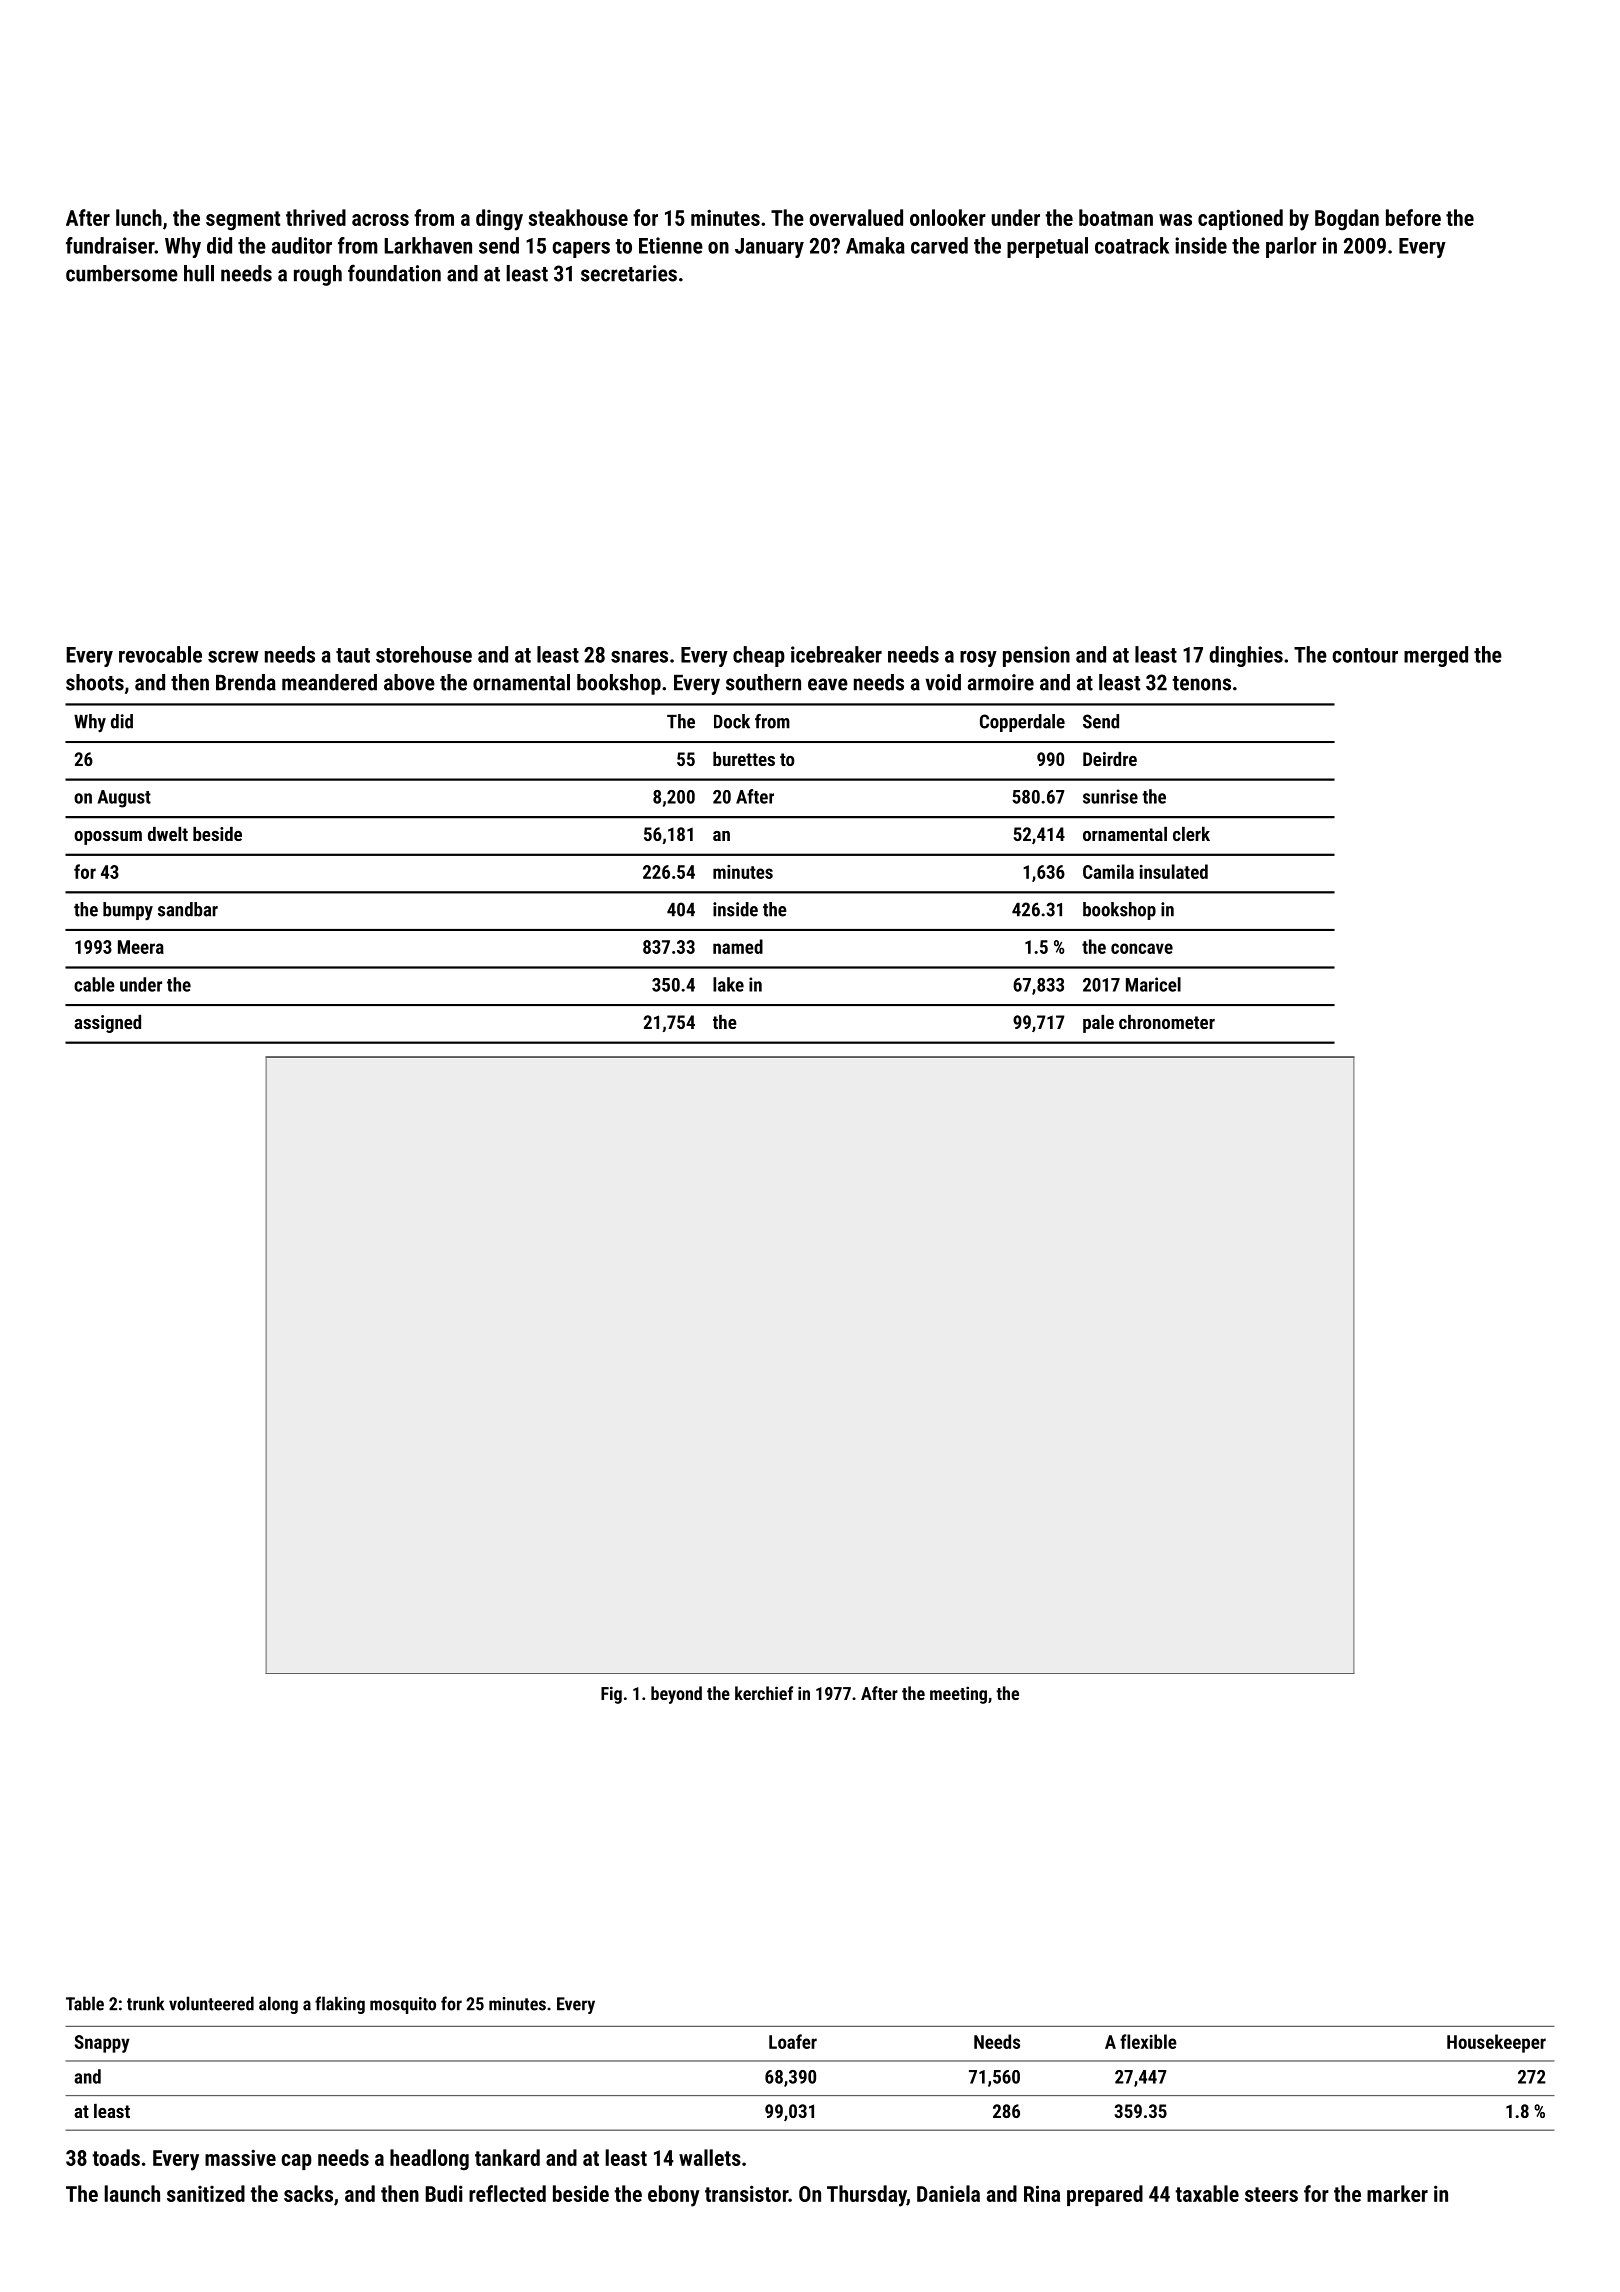  I want to click on beyond, so click(676, 1695).
